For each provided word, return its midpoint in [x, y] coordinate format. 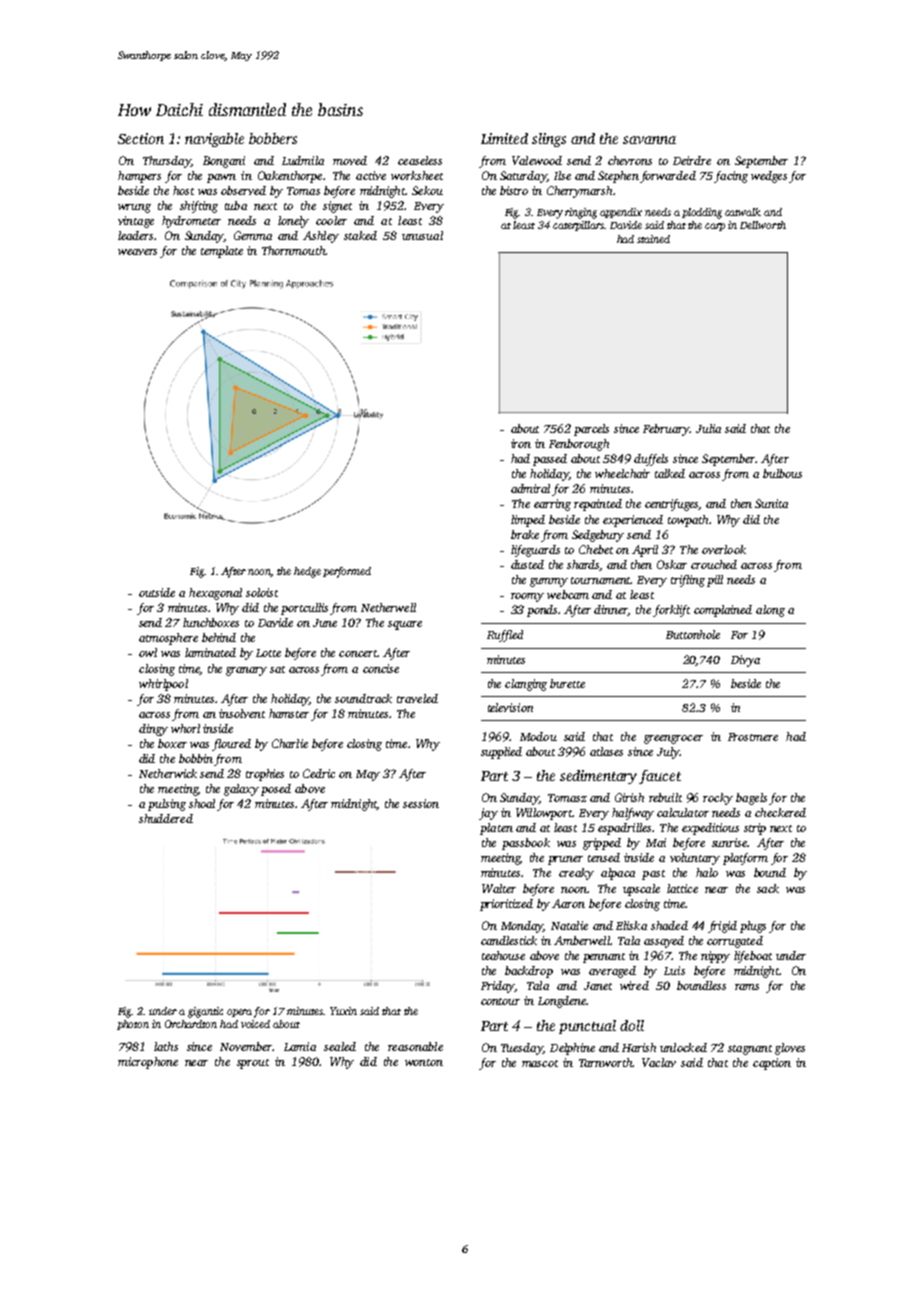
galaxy [241, 790]
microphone [148, 1063]
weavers [137, 252]
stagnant [750, 1050]
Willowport [544, 814]
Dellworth [763, 225]
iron [521, 443]
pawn [221, 178]
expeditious [710, 829]
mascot [540, 1063]
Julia [708, 428]
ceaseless [420, 160]
